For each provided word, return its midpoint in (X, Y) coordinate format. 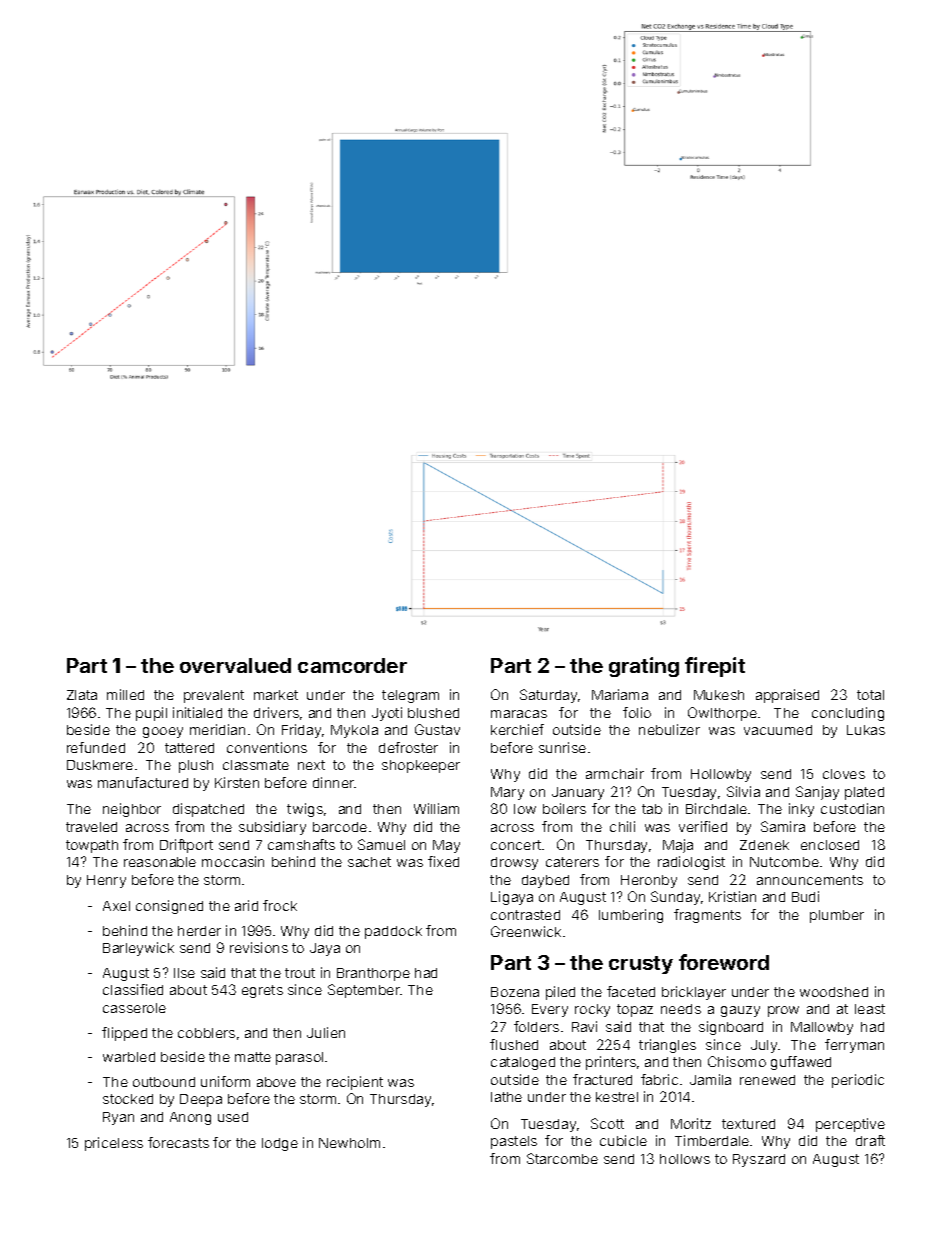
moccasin (233, 861)
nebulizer (669, 729)
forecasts (178, 1142)
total (870, 695)
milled (125, 694)
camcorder (352, 665)
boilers (564, 808)
